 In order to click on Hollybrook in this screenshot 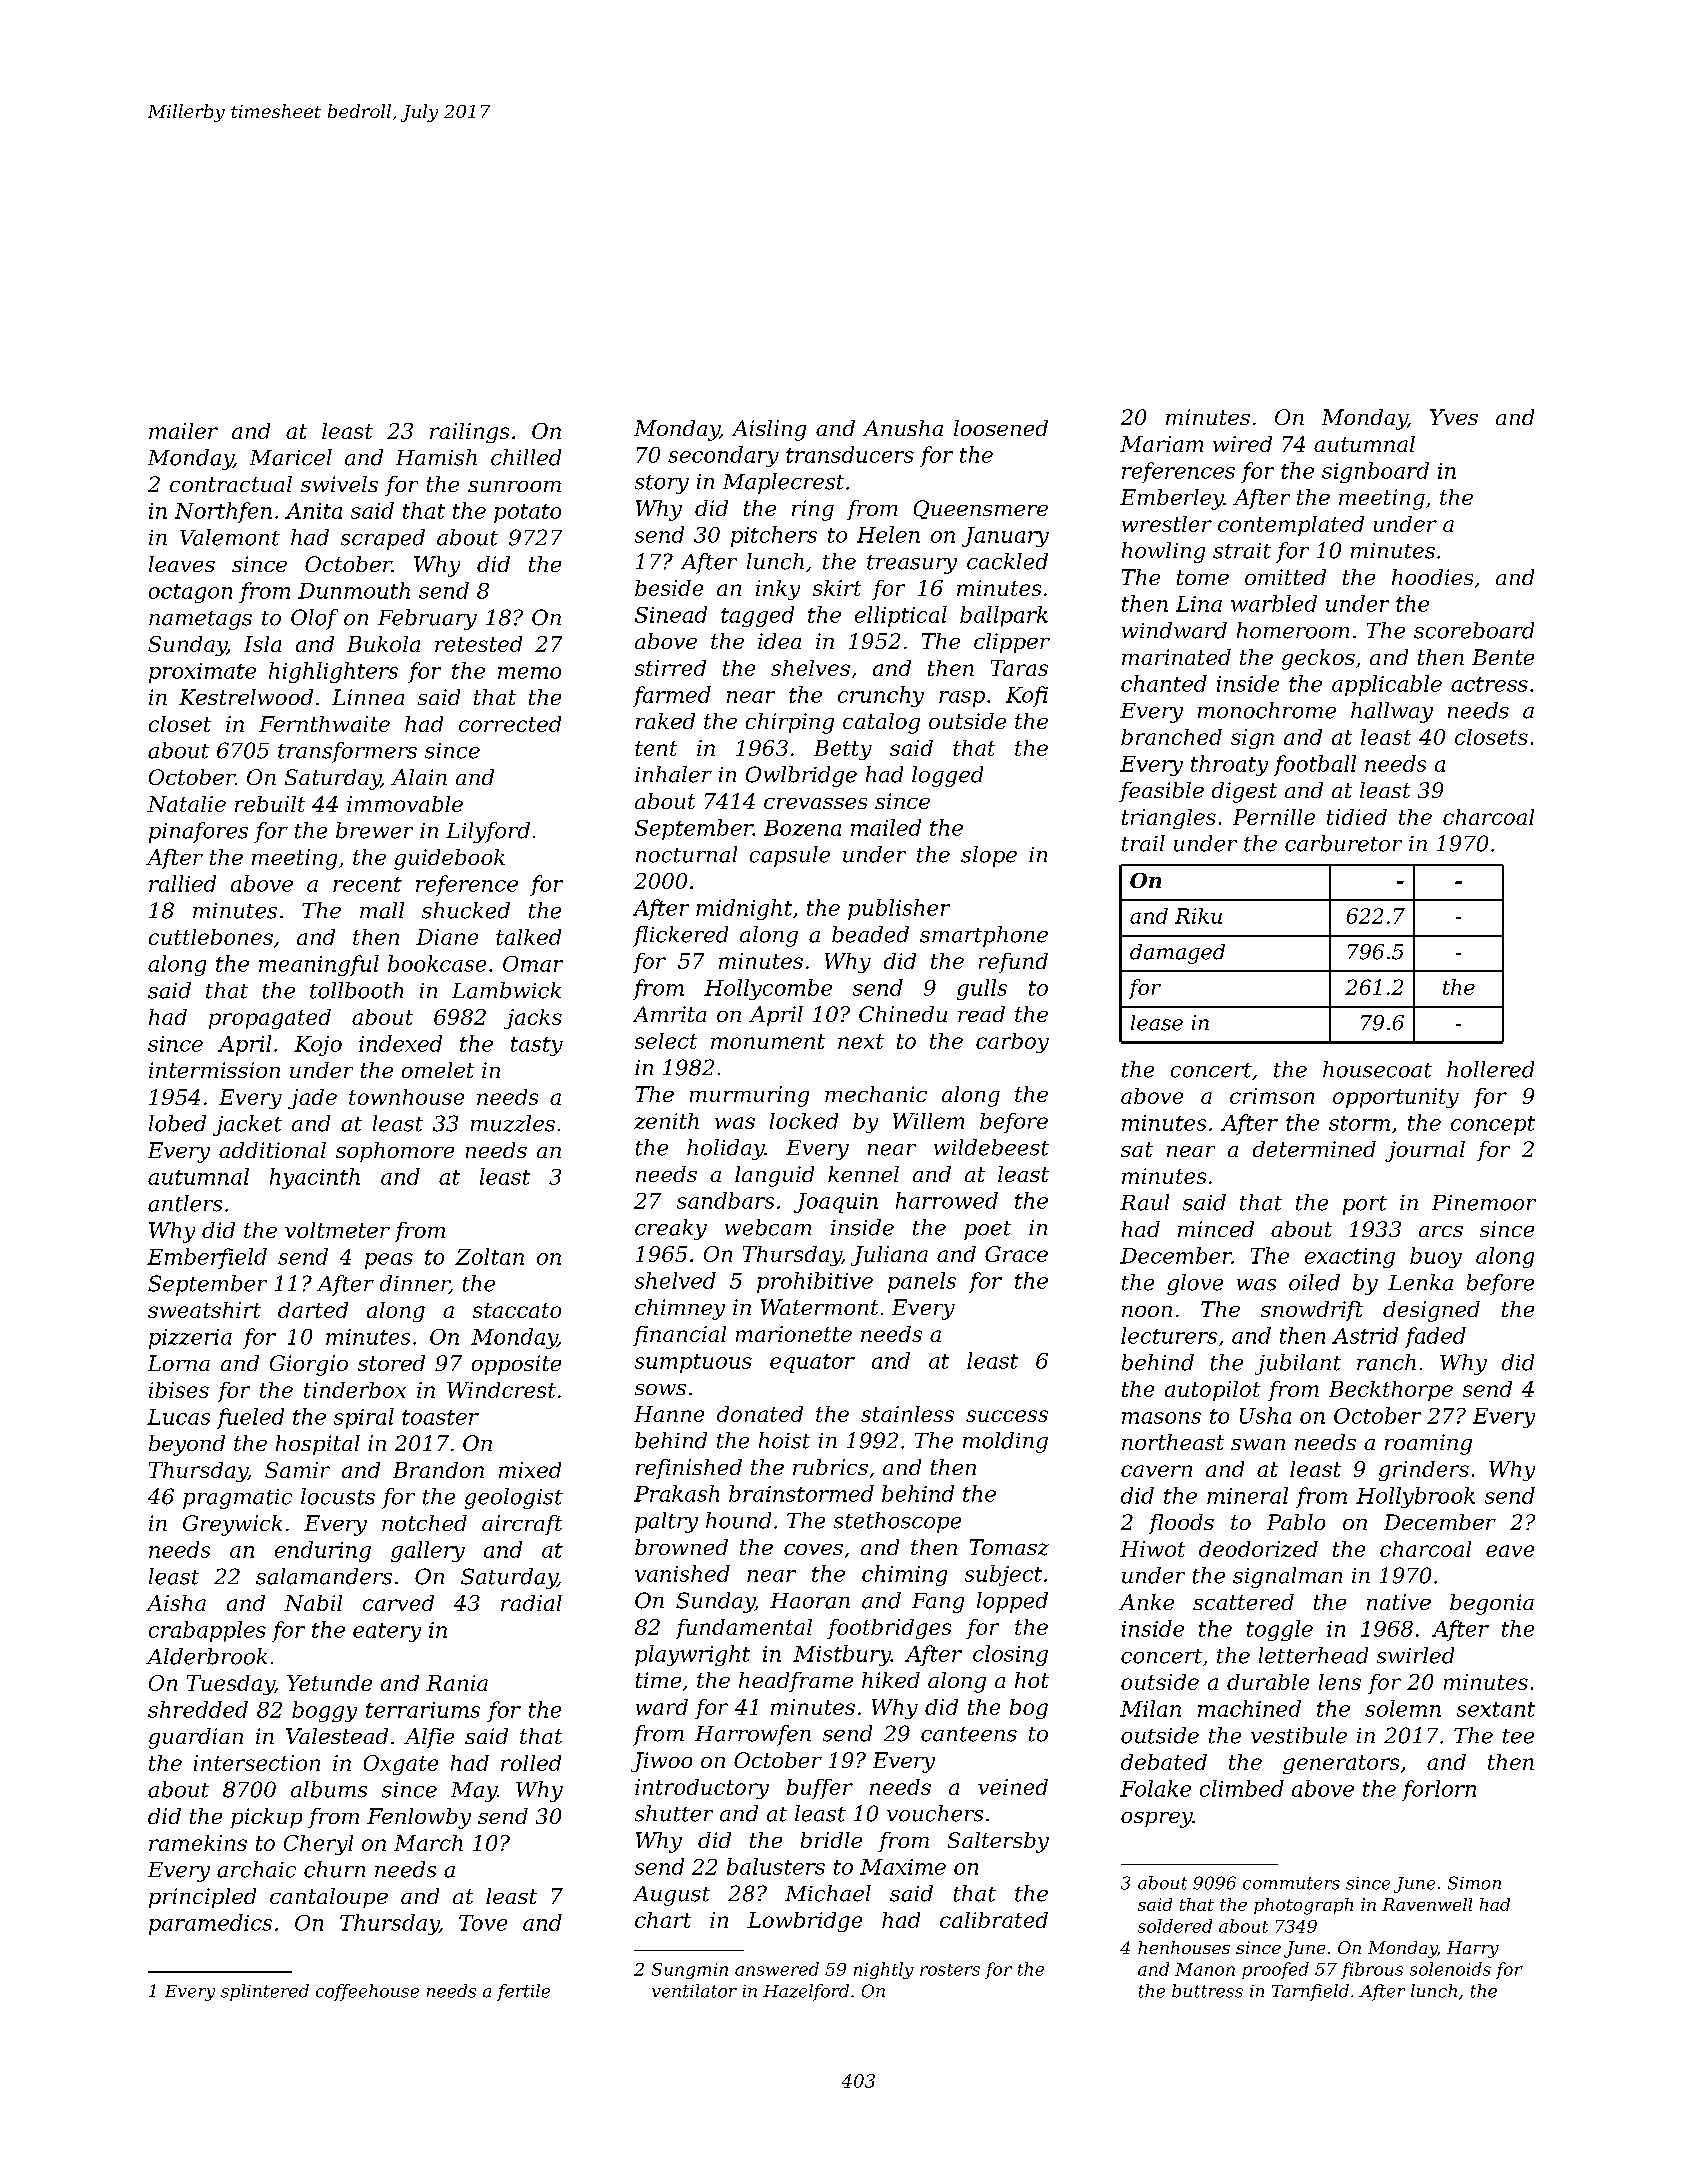, I will do `click(1415, 1497)`.
